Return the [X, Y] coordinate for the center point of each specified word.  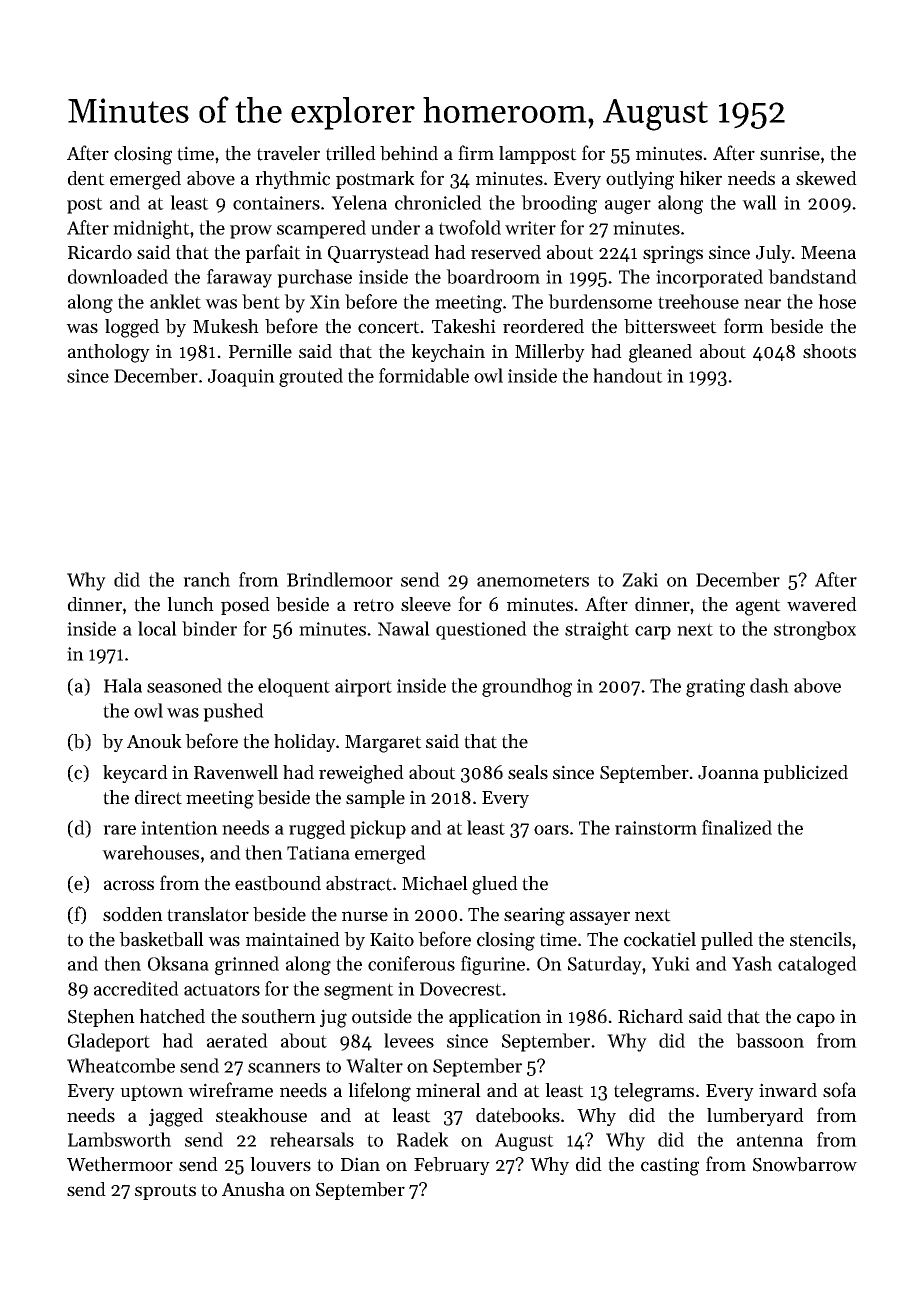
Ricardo [100, 252]
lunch [190, 604]
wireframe [230, 1090]
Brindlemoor [340, 579]
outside [382, 1016]
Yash [752, 963]
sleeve [426, 604]
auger [628, 207]
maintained [293, 939]
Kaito [392, 939]
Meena [828, 253]
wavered [822, 604]
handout [628, 375]
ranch [206, 579]
